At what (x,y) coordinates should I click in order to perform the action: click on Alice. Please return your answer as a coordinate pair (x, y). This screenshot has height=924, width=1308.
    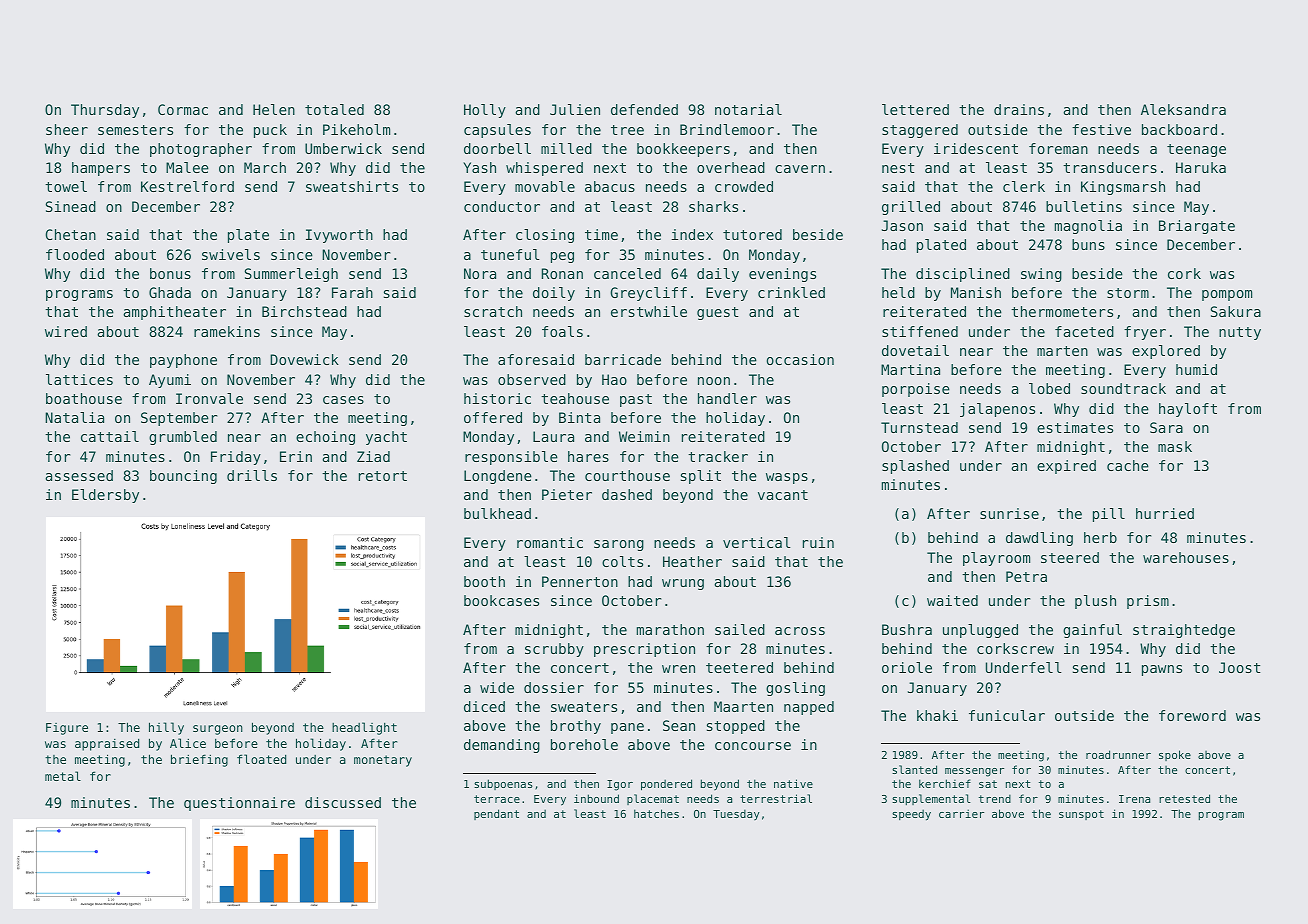
    Looking at the image, I should click on (188, 743).
